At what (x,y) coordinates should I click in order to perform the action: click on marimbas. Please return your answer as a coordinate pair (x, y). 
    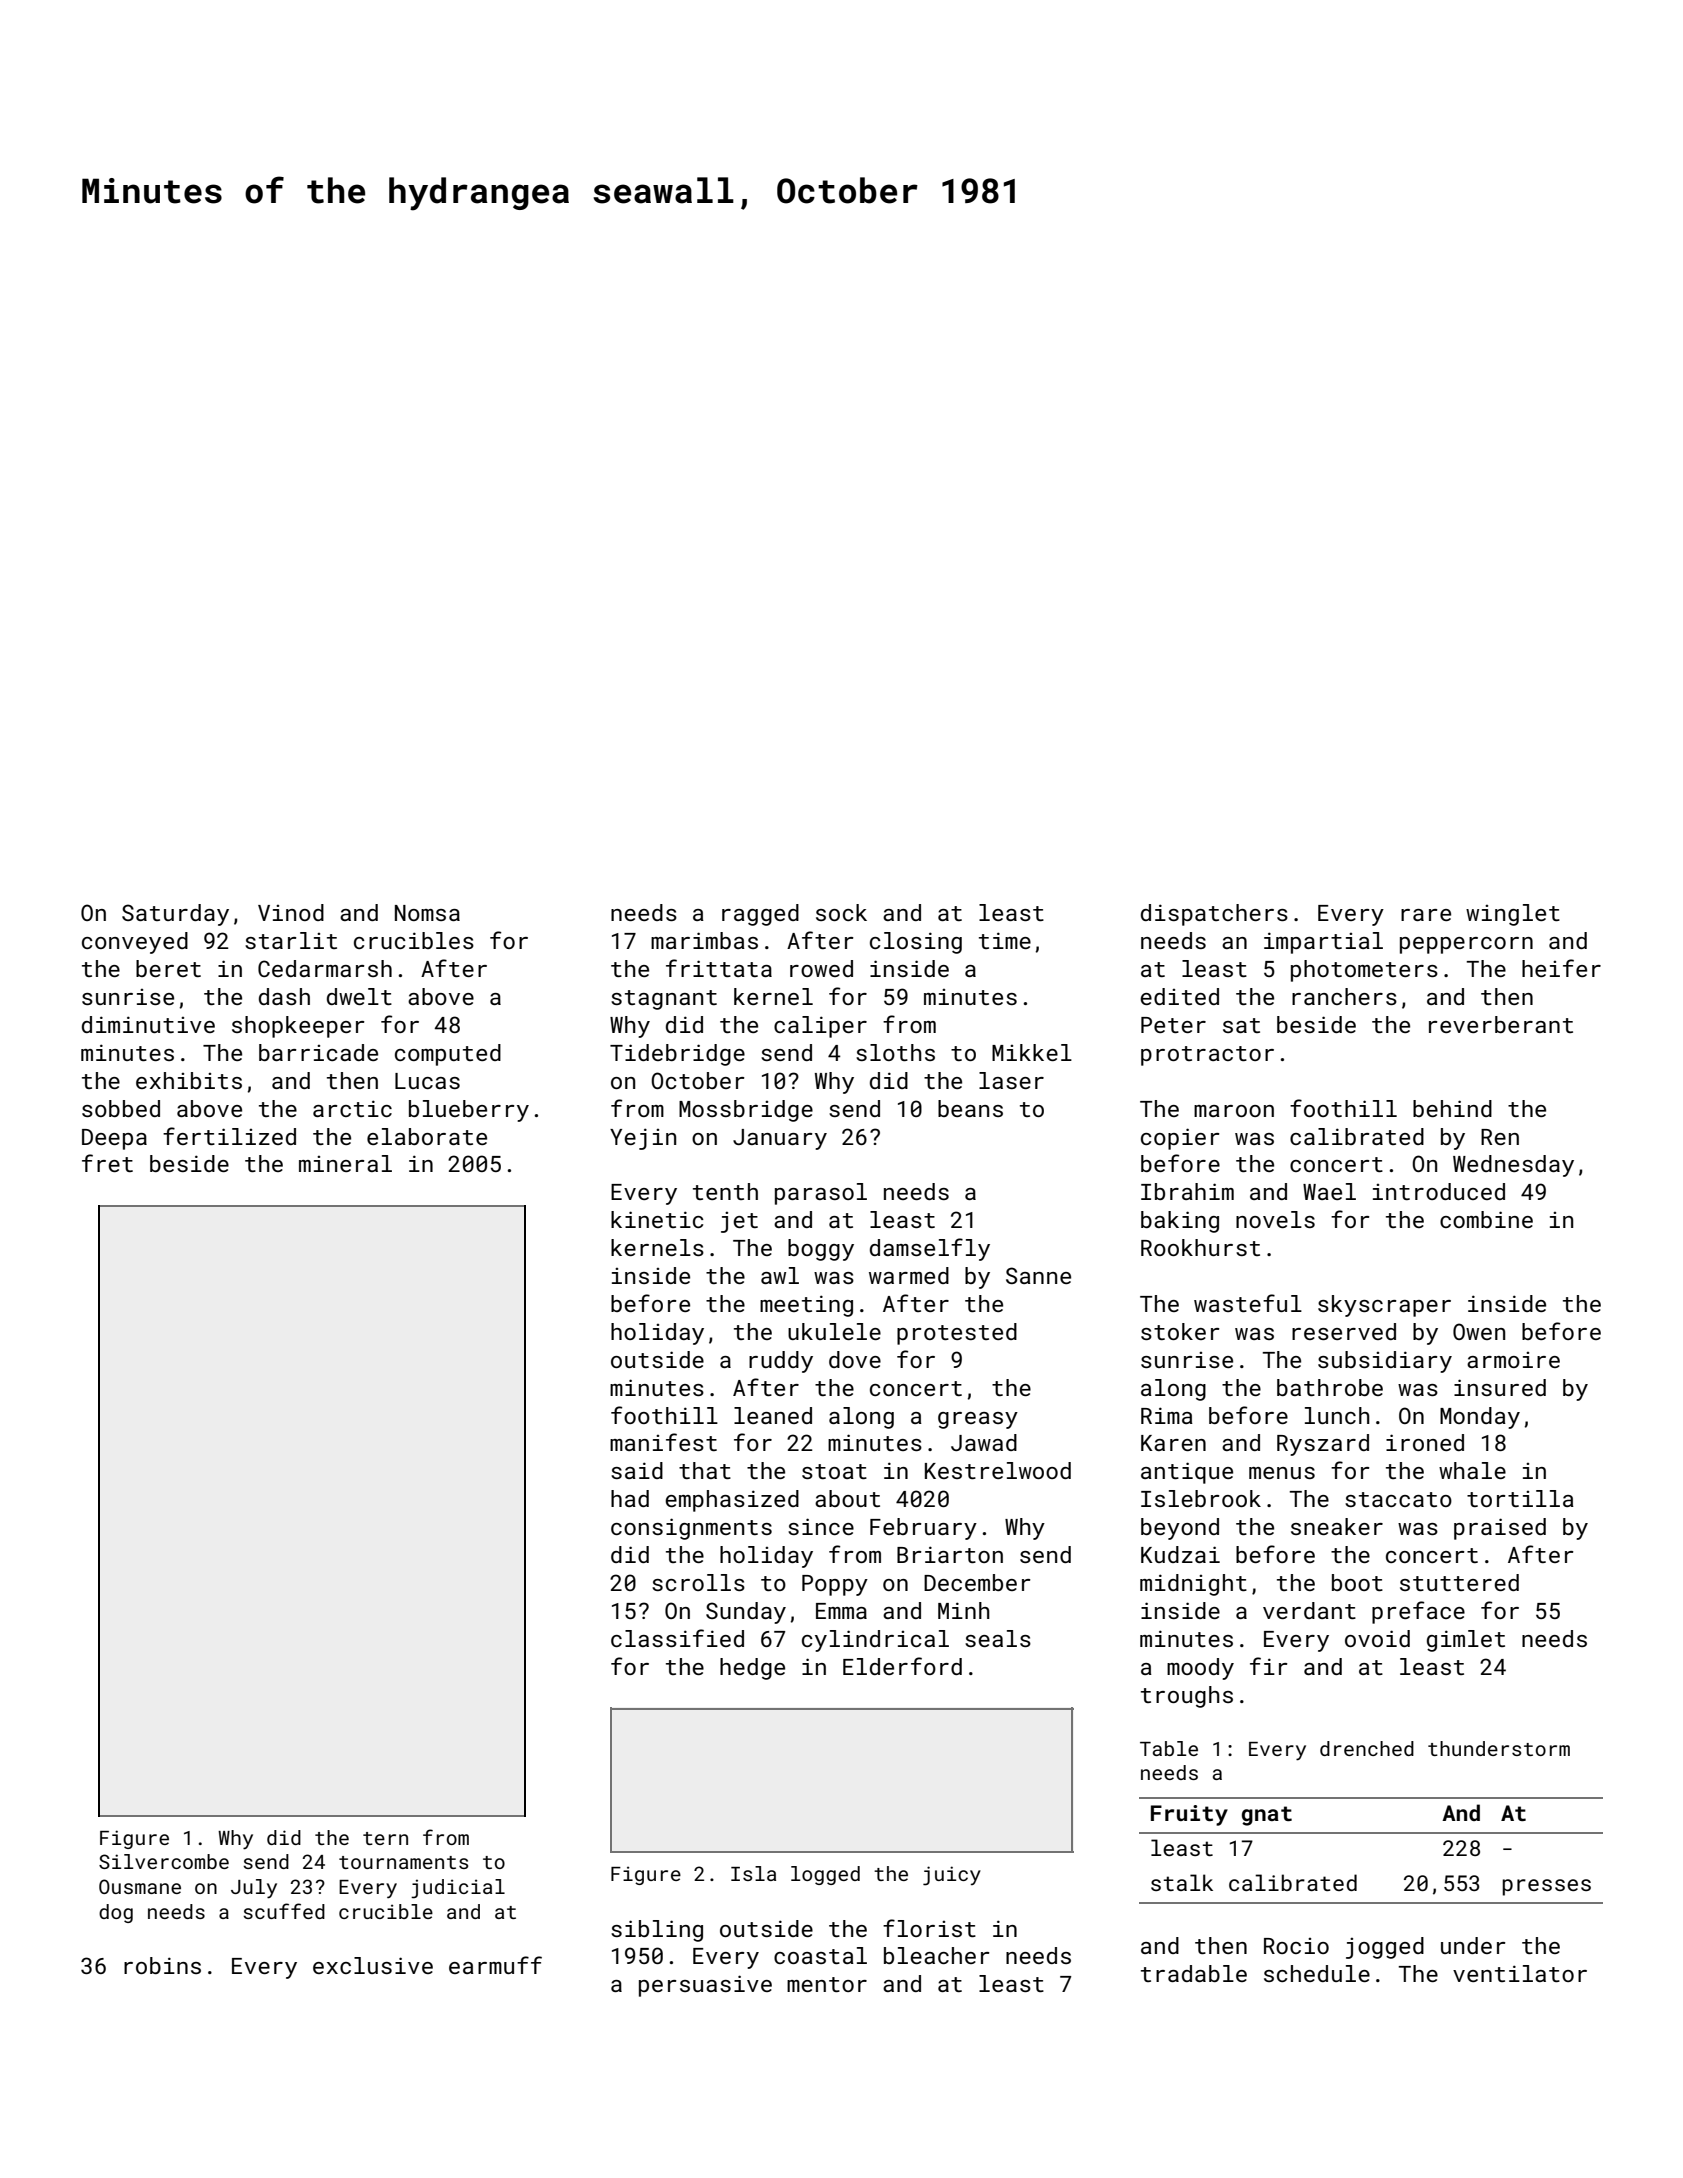
    Looking at the image, I should click on (704, 940).
